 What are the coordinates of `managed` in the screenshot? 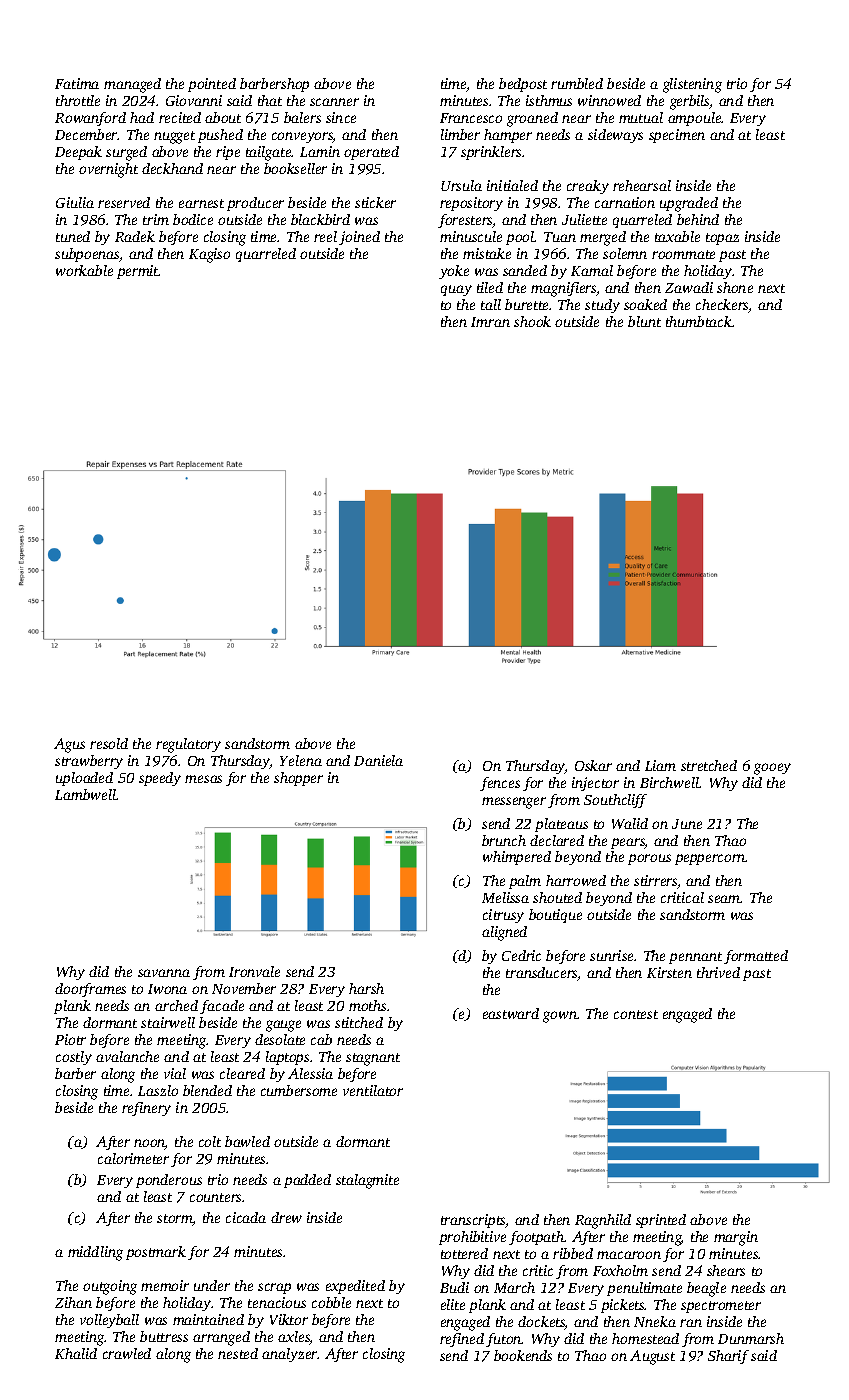 It's located at (132, 85).
